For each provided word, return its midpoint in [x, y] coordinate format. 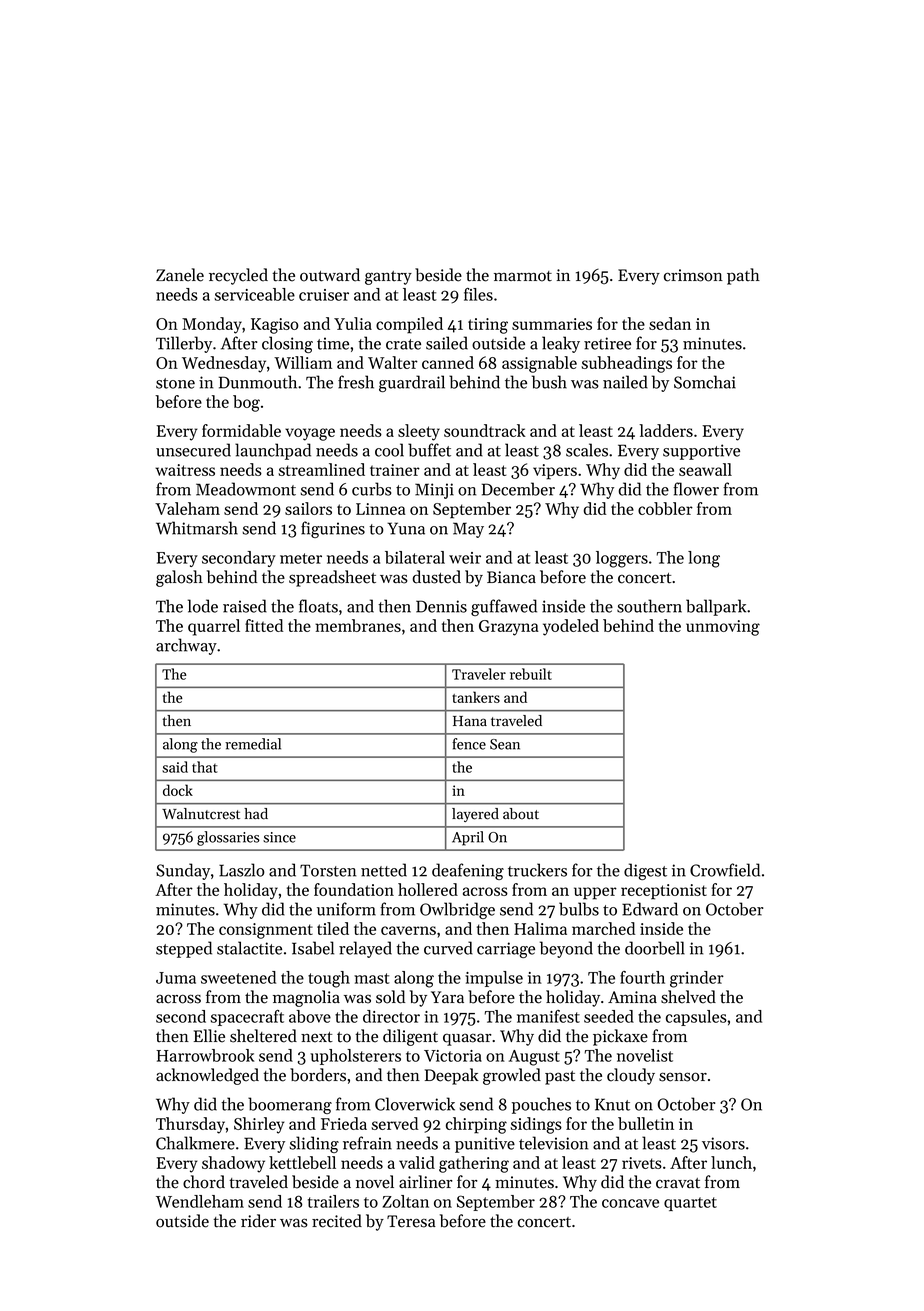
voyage [310, 434]
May [468, 530]
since [279, 837]
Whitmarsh [197, 528]
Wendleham [200, 1201]
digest [645, 871]
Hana [470, 721]
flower [696, 489]
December [518, 489]
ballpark [716, 607]
